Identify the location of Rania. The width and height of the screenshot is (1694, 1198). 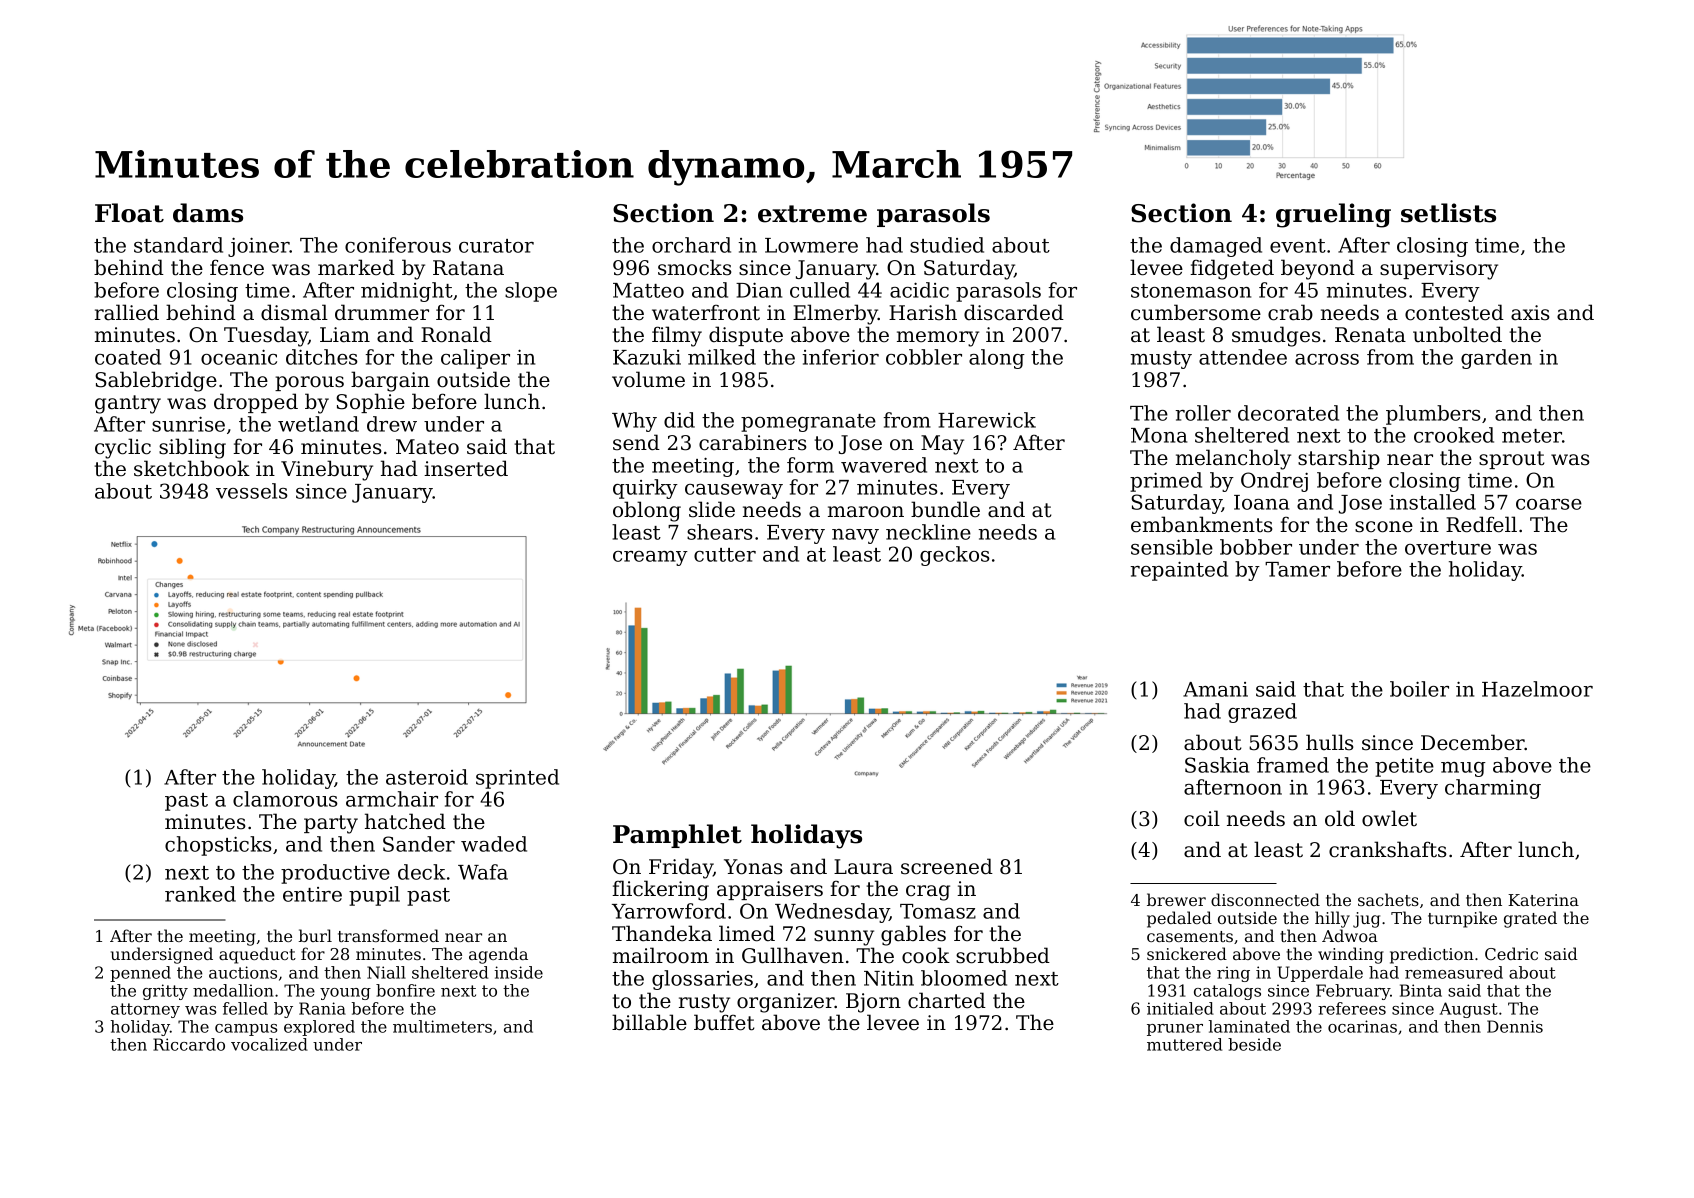
(322, 1008).
